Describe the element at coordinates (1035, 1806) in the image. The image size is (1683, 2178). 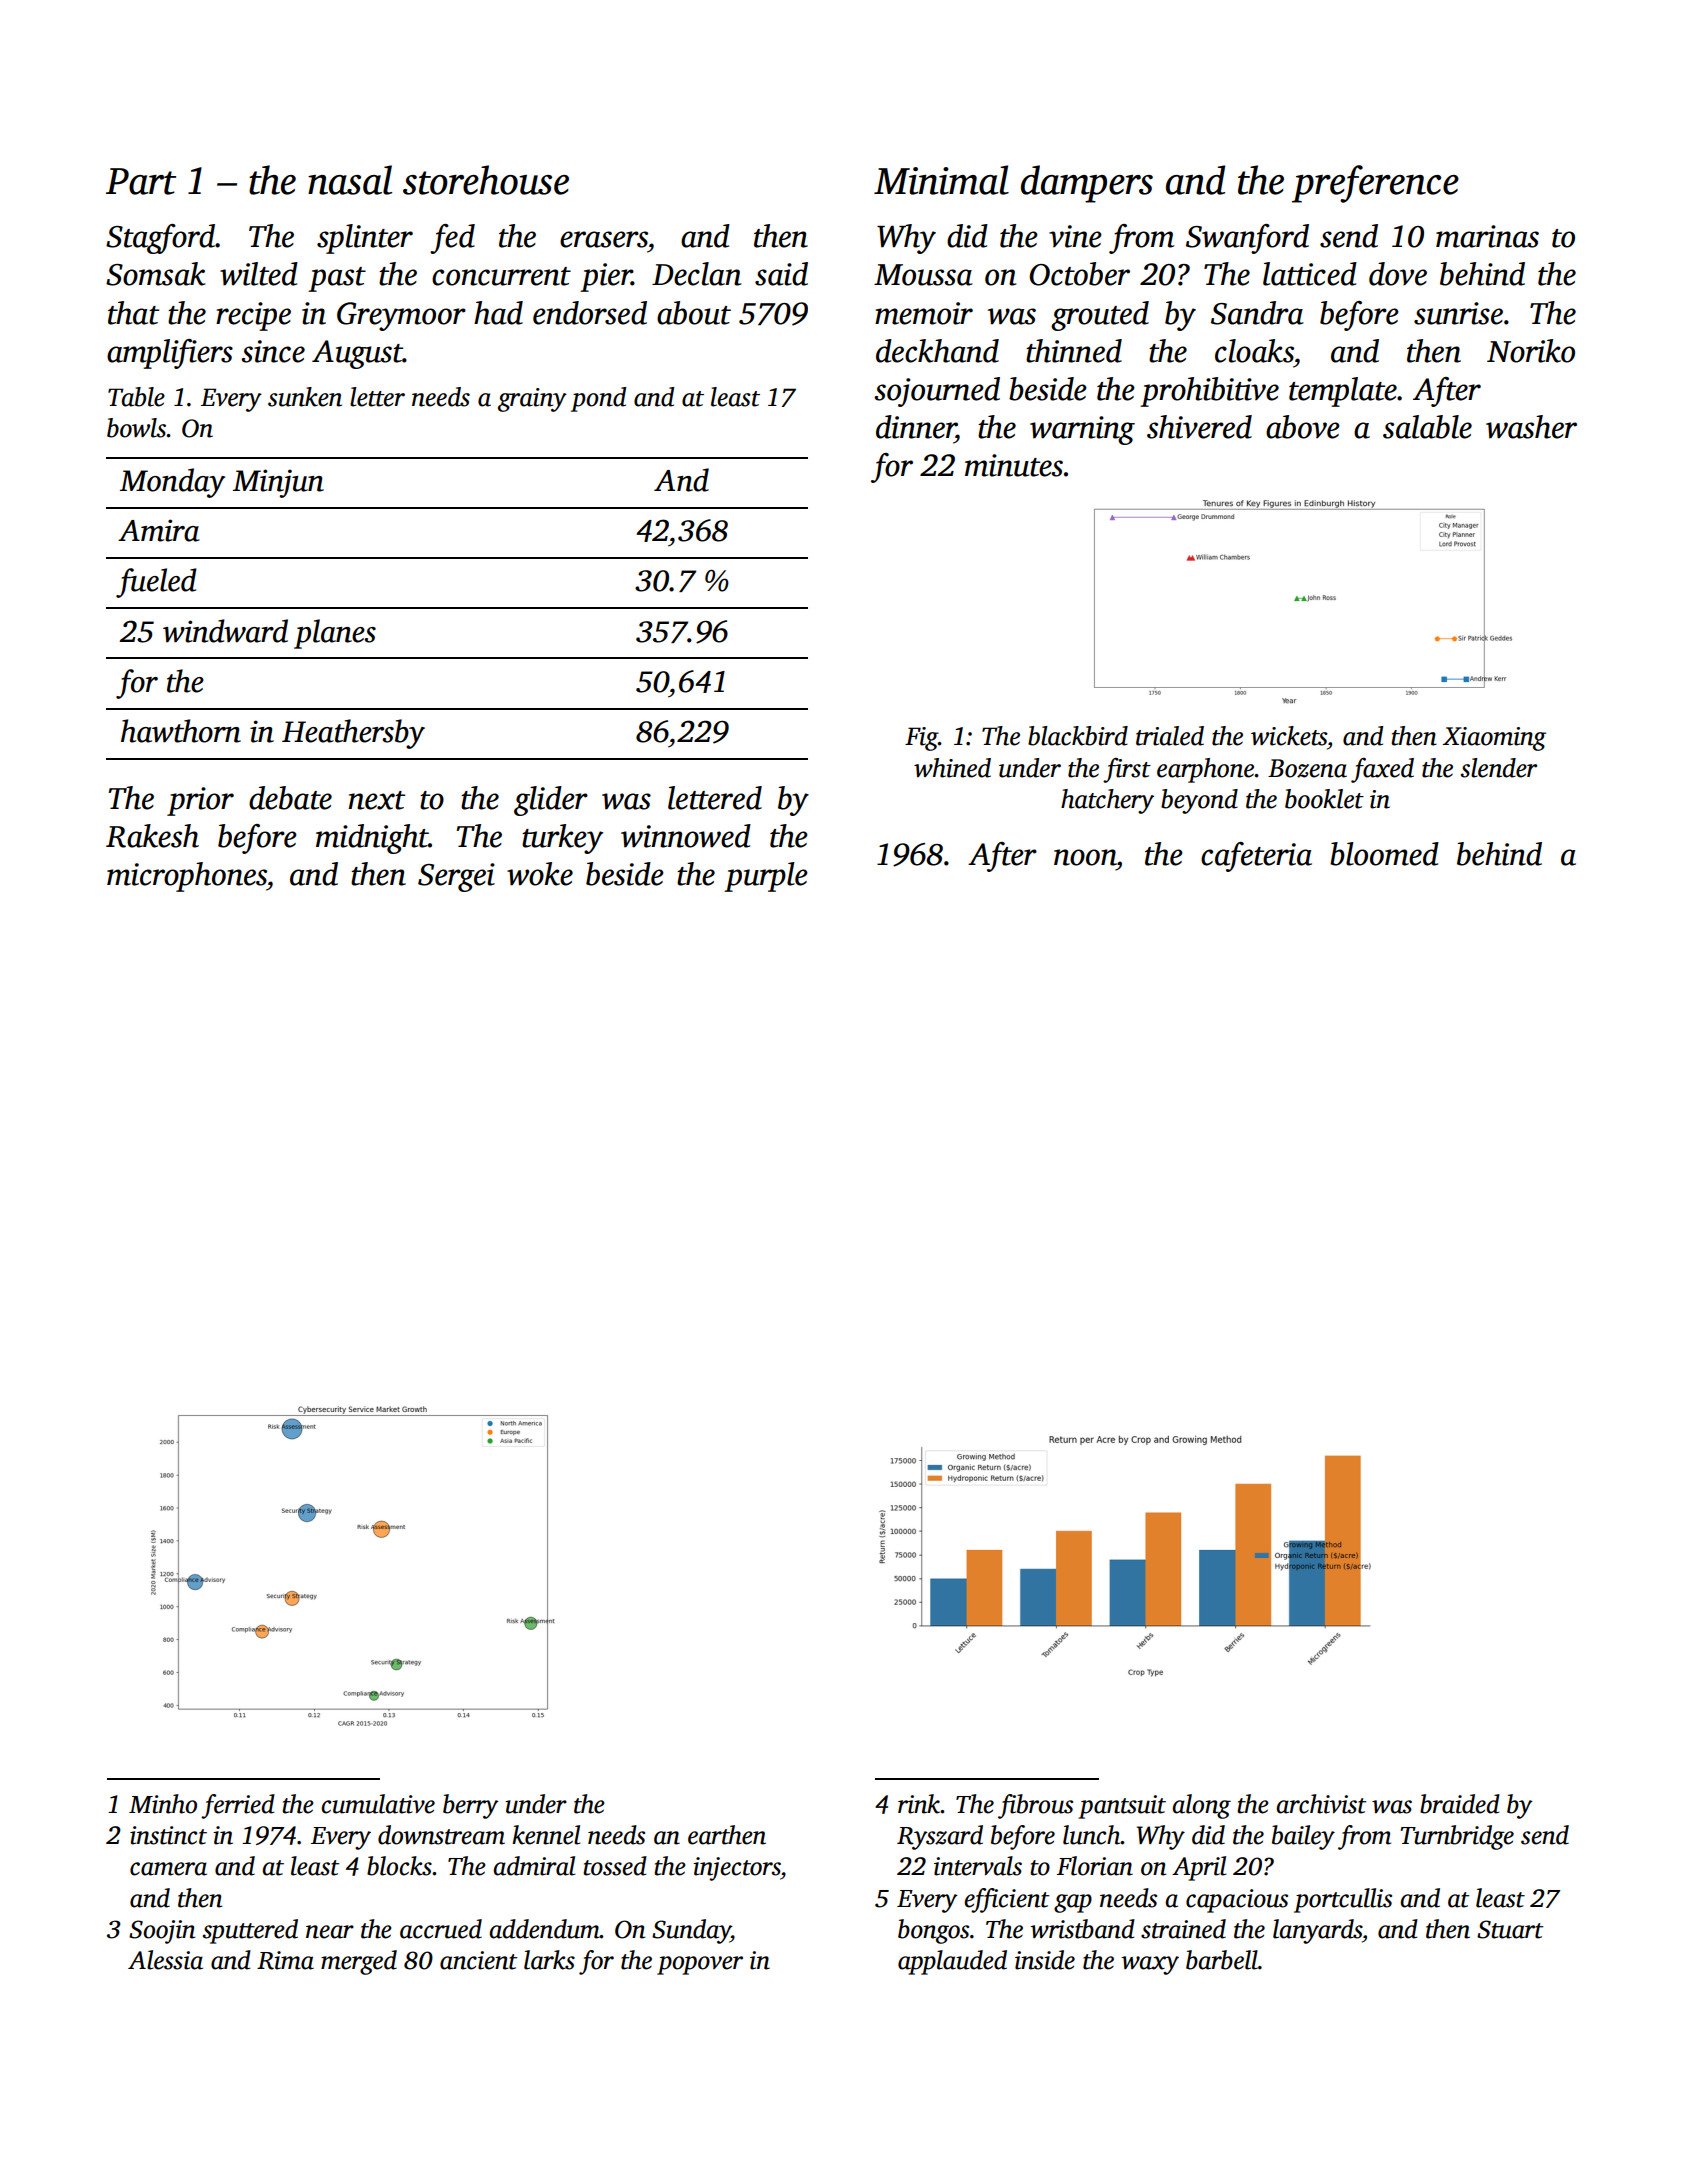
I see `fibrous` at that location.
